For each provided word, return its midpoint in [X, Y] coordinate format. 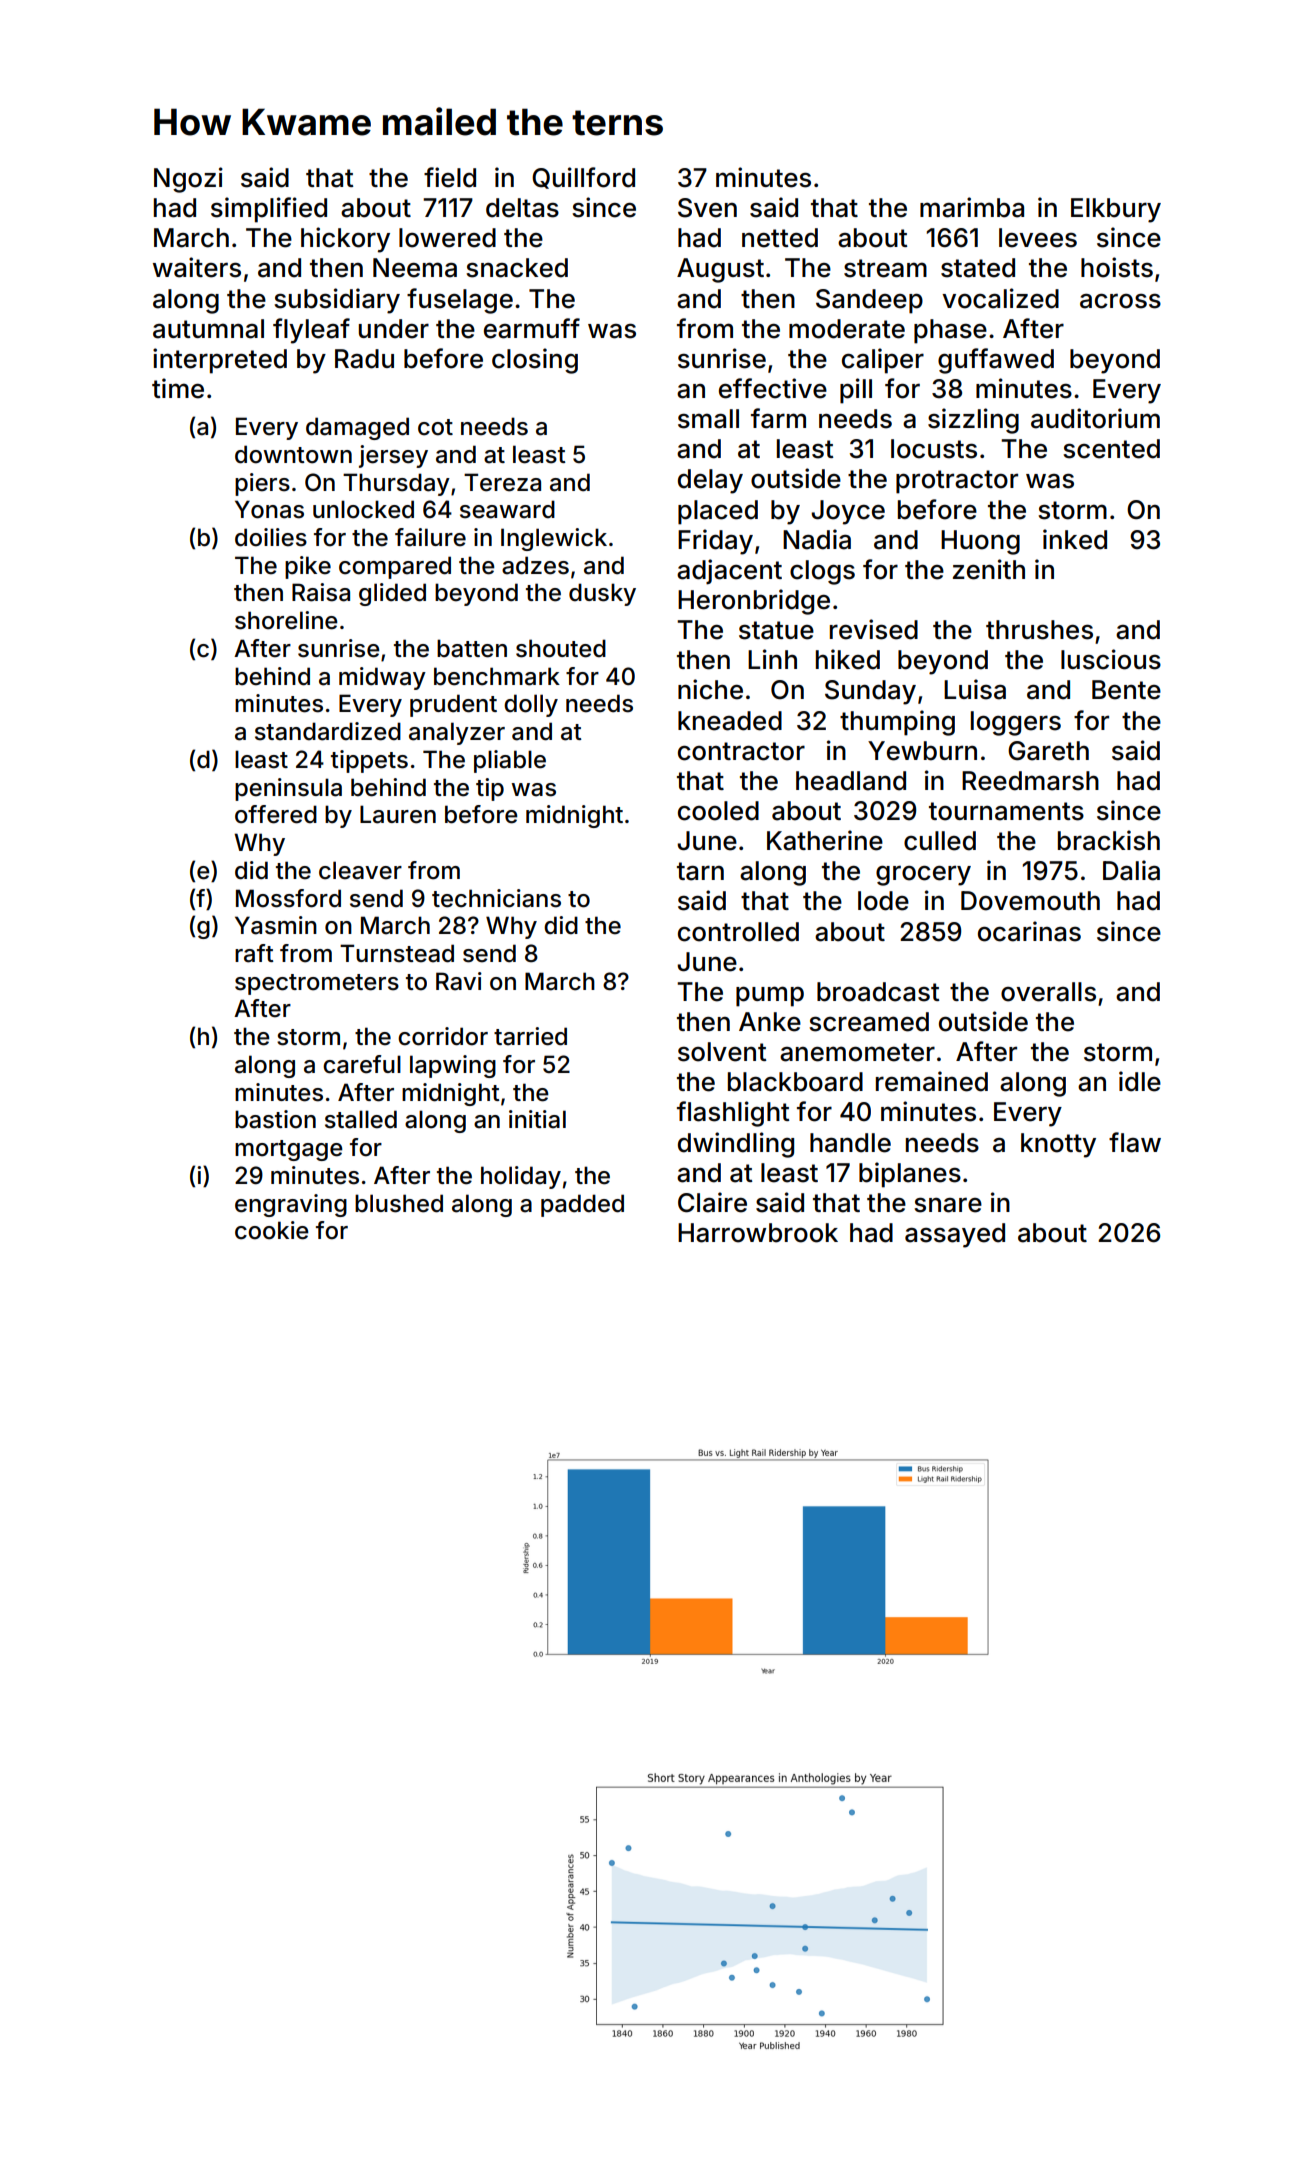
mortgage [289, 1150]
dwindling [736, 1145]
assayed [955, 1235]
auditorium [1095, 418]
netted [780, 238]
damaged [357, 428]
